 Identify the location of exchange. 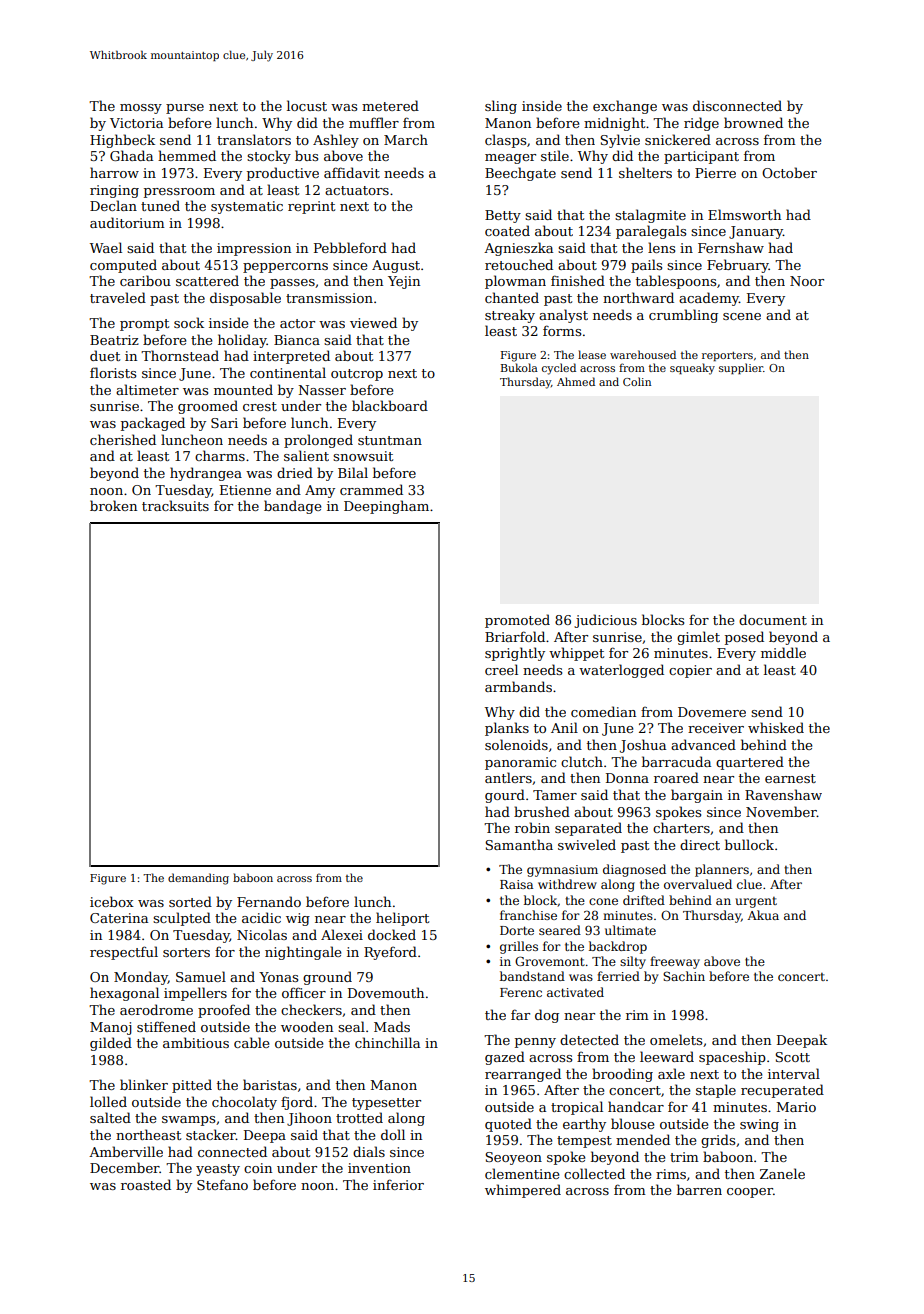
(625, 107).
